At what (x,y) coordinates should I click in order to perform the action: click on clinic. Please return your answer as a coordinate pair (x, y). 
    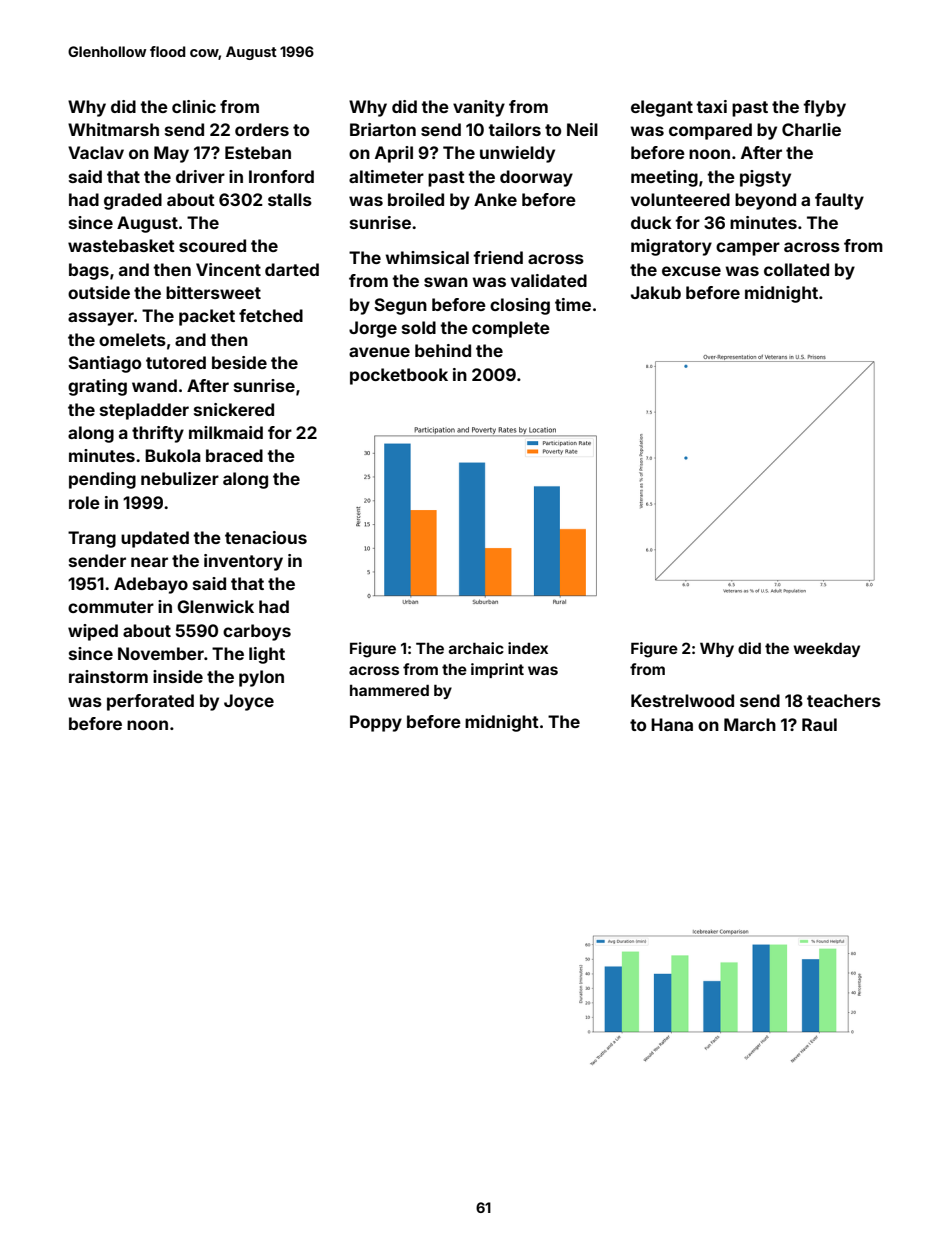
    Looking at the image, I should click on (194, 106).
